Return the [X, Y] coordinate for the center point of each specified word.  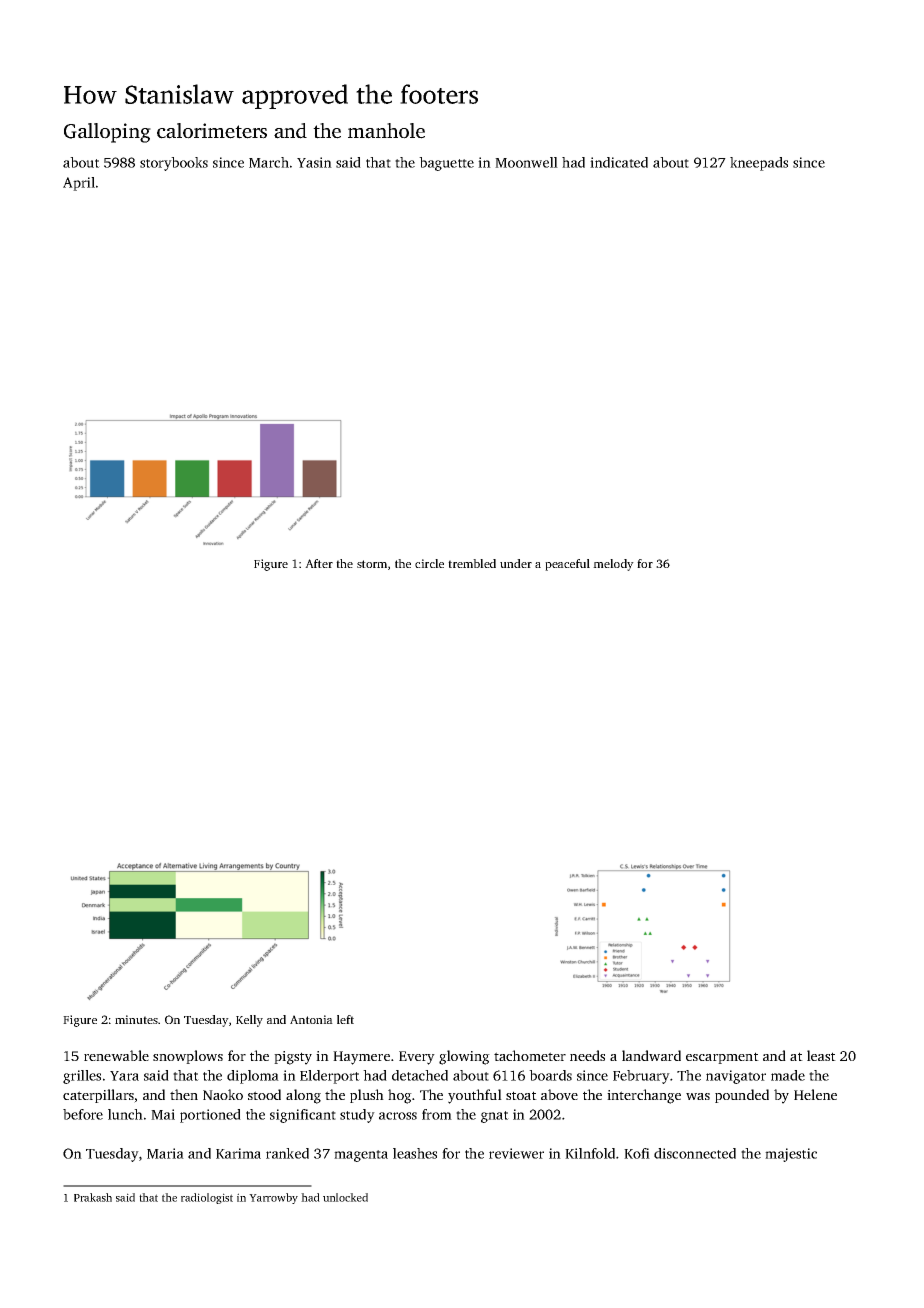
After [319, 563]
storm [372, 564]
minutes [136, 1019]
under [516, 563]
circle [429, 563]
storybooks [174, 164]
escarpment [722, 1058]
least [821, 1055]
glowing [464, 1057]
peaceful [567, 565]
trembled [472, 563]
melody [613, 565]
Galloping [107, 133]
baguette [446, 164]
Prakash [93, 1197]
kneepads [759, 164]
